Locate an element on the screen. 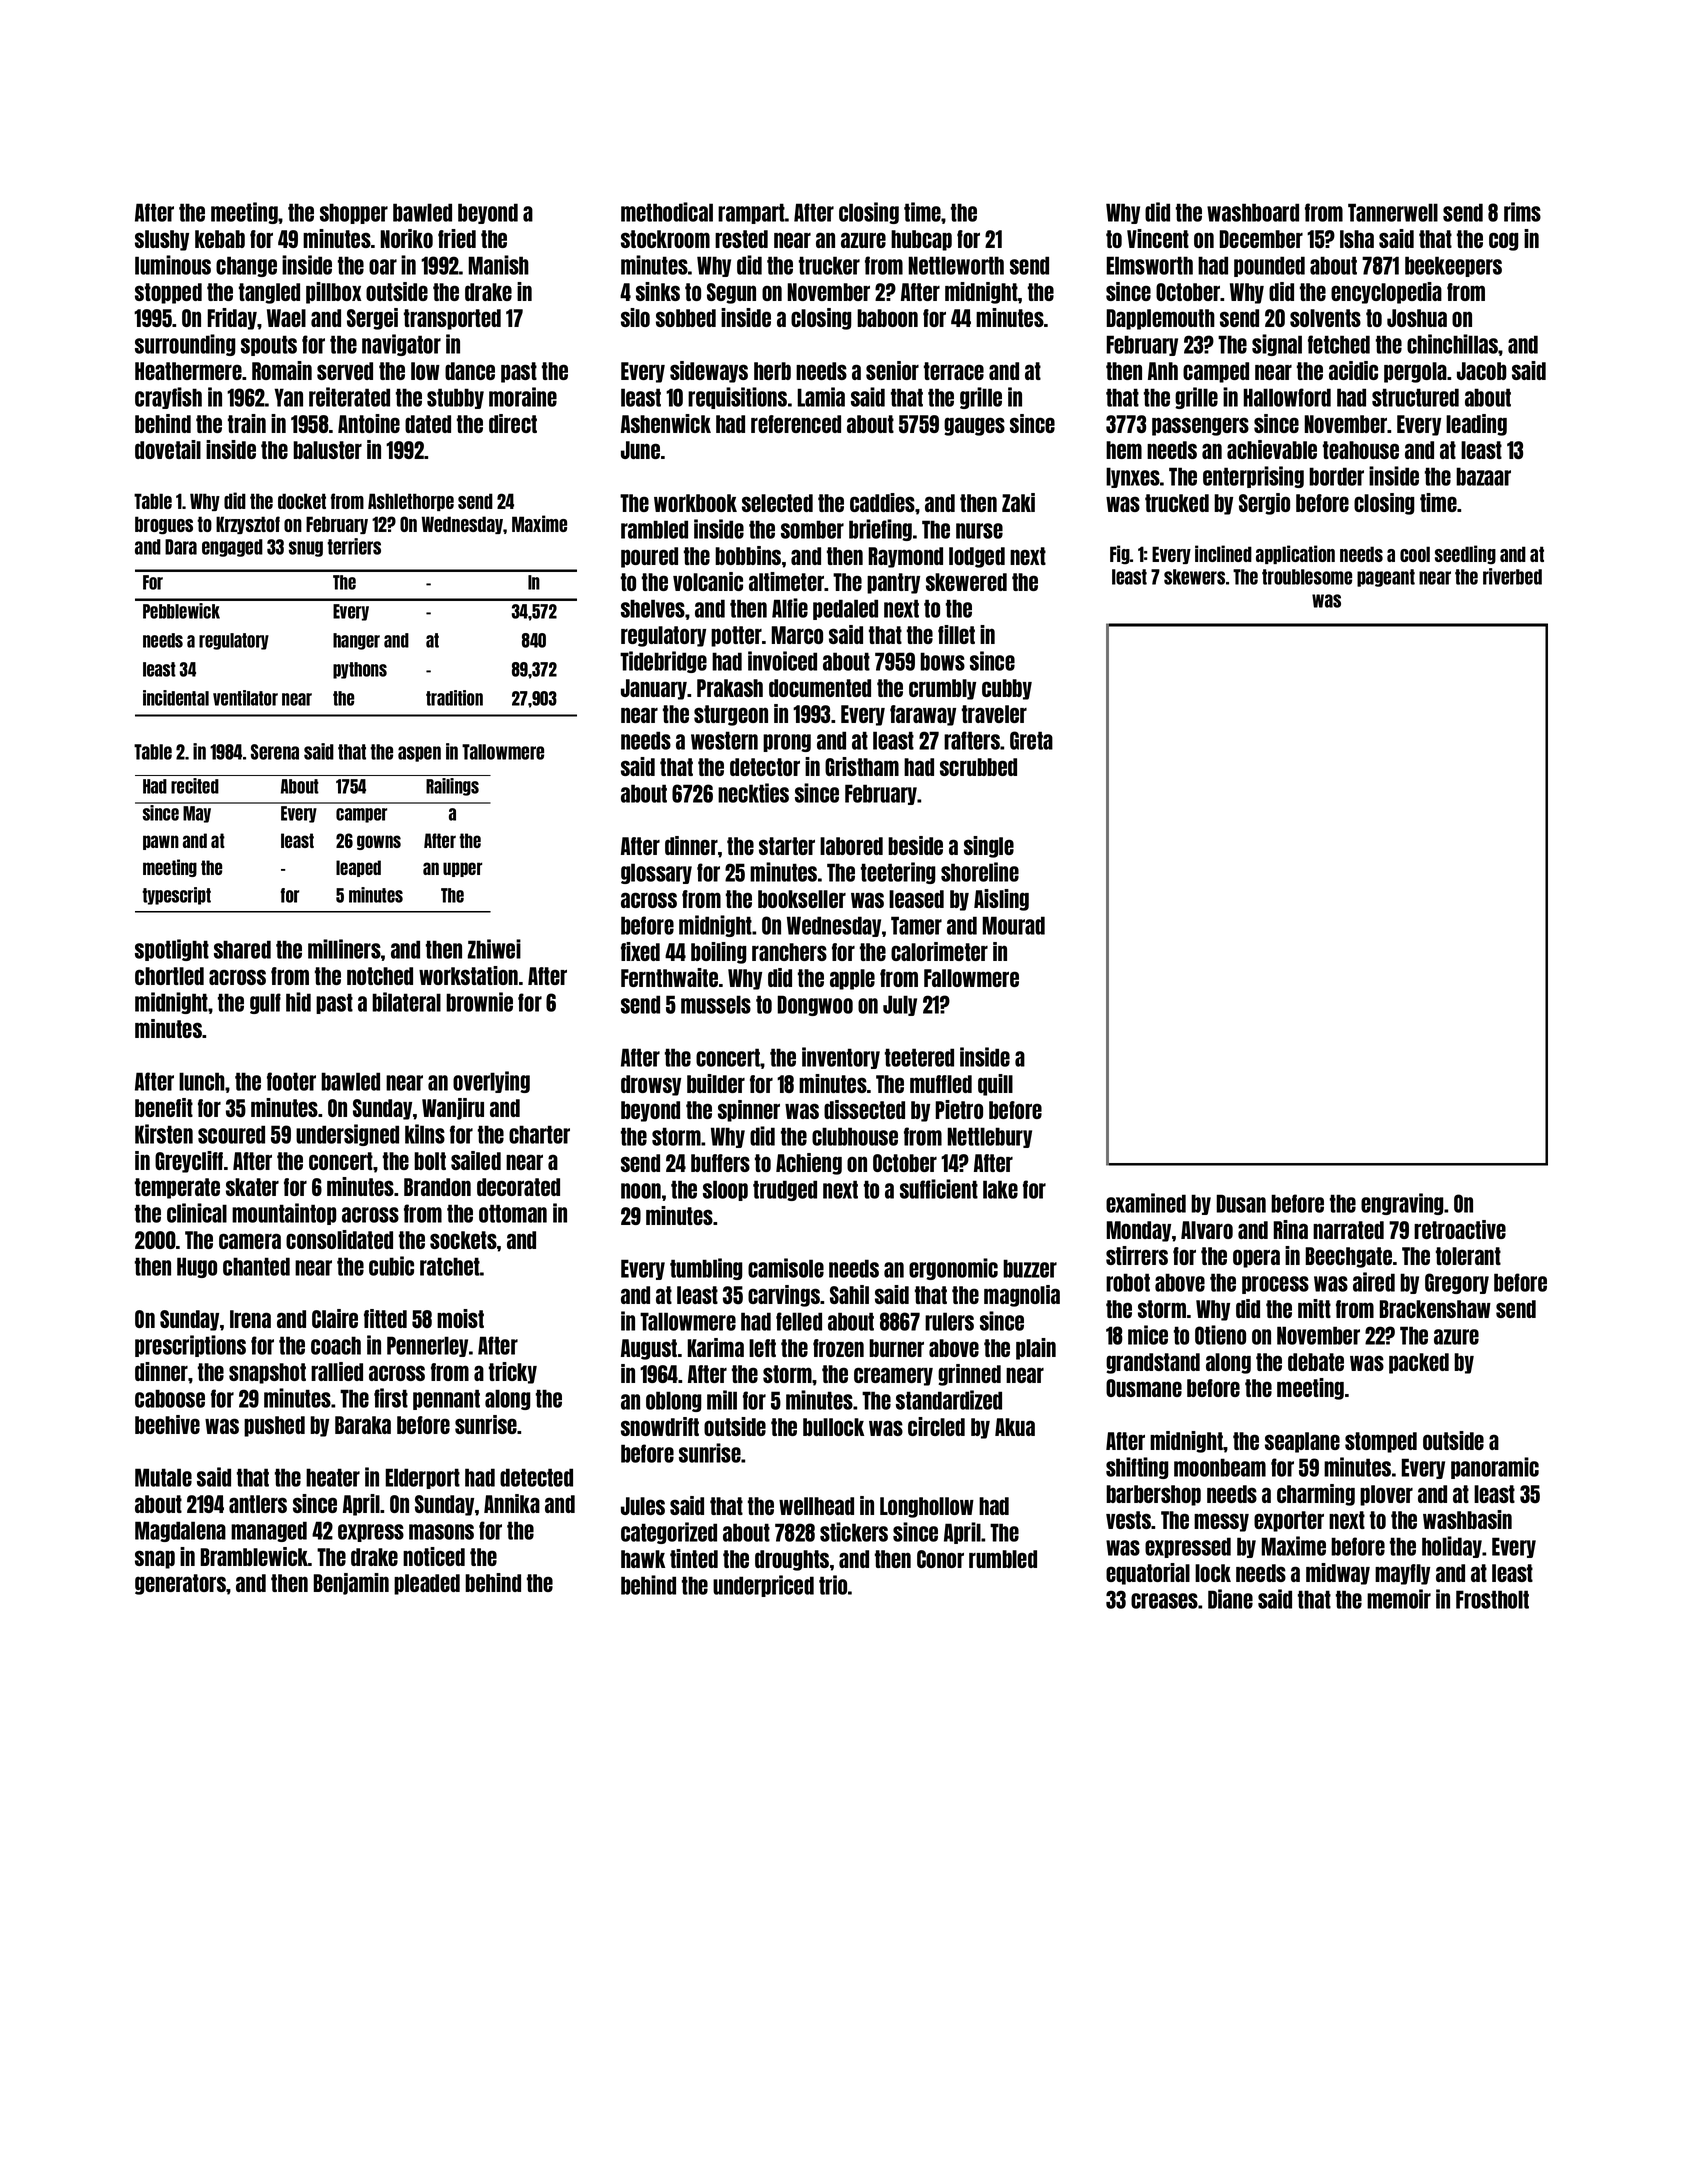  Mutale is located at coordinates (163, 1477).
